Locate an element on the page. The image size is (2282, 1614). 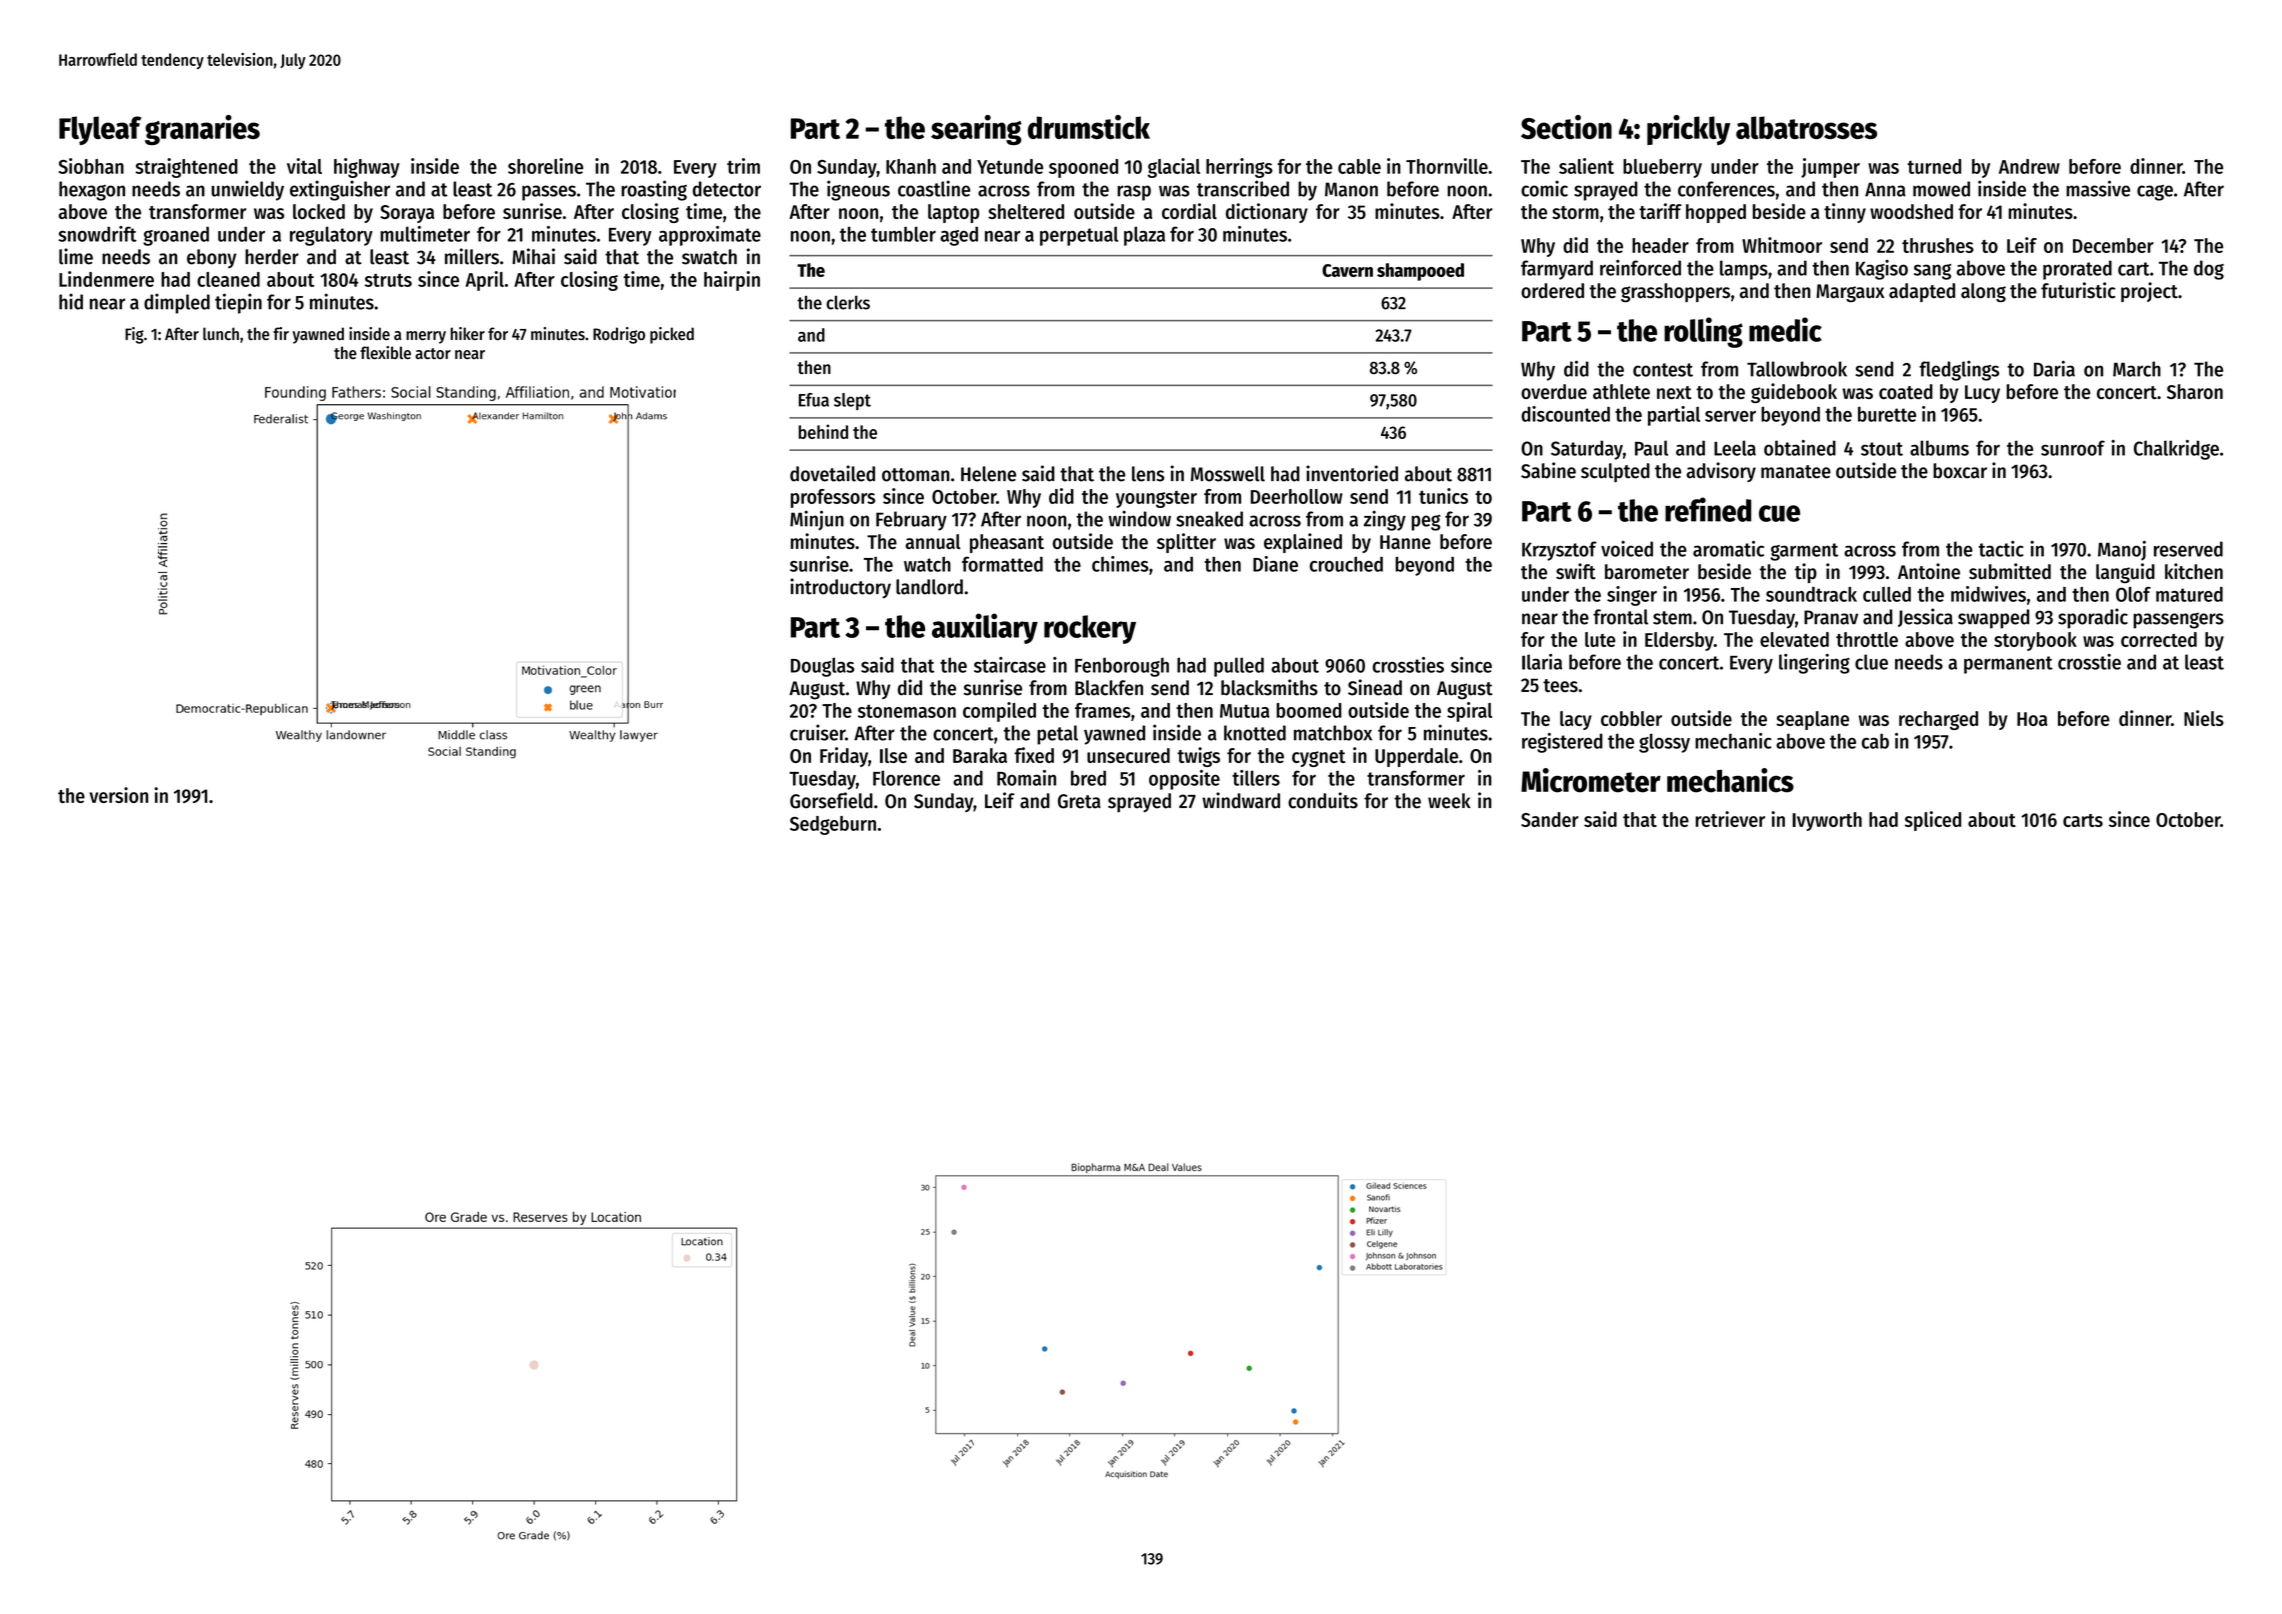
tariff is located at coordinates (1660, 211).
